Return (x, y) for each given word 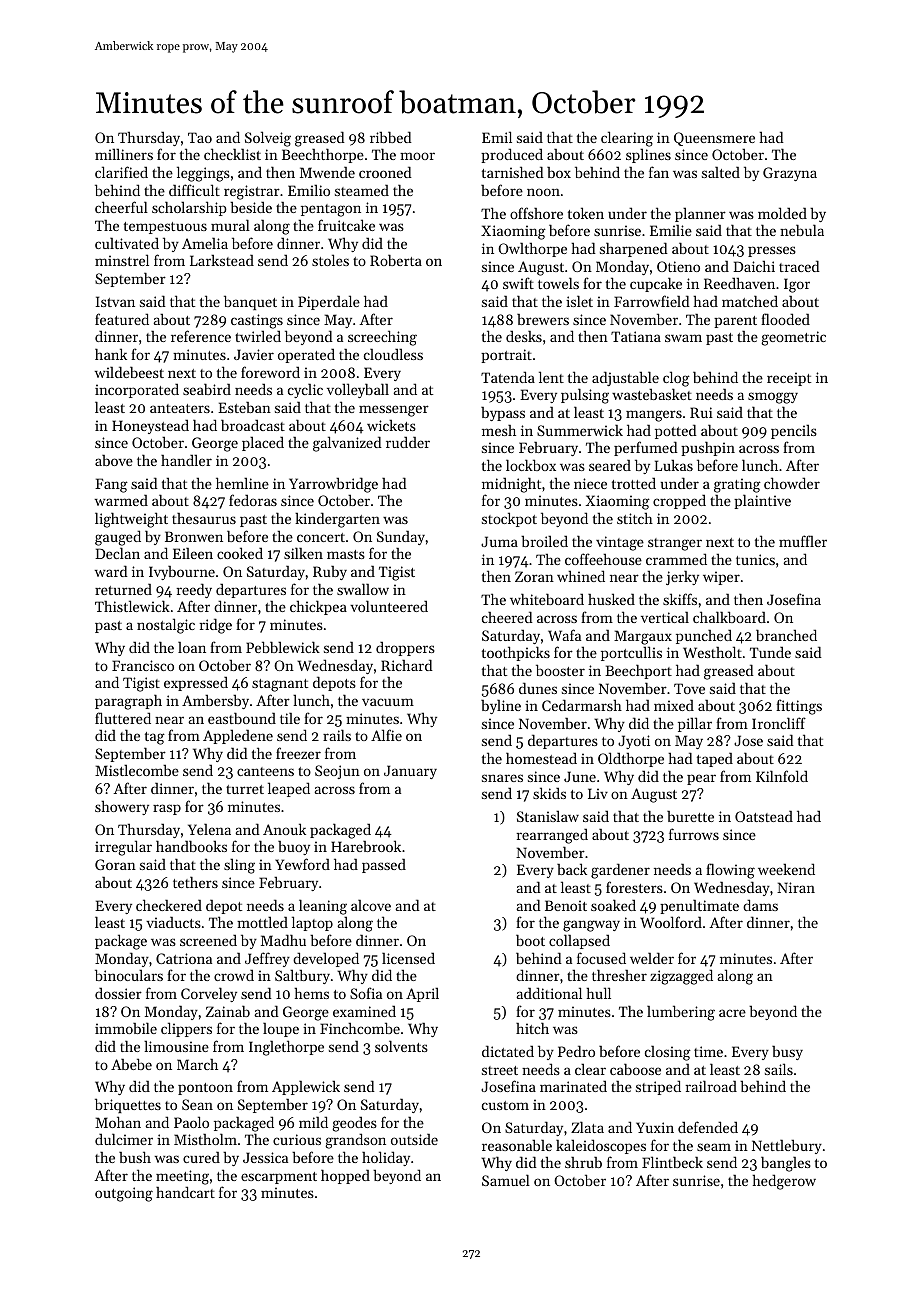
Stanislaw (548, 816)
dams (760, 905)
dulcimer (124, 1139)
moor (417, 156)
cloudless (393, 354)
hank (111, 354)
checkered (169, 905)
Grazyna (790, 174)
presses (772, 251)
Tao (200, 137)
